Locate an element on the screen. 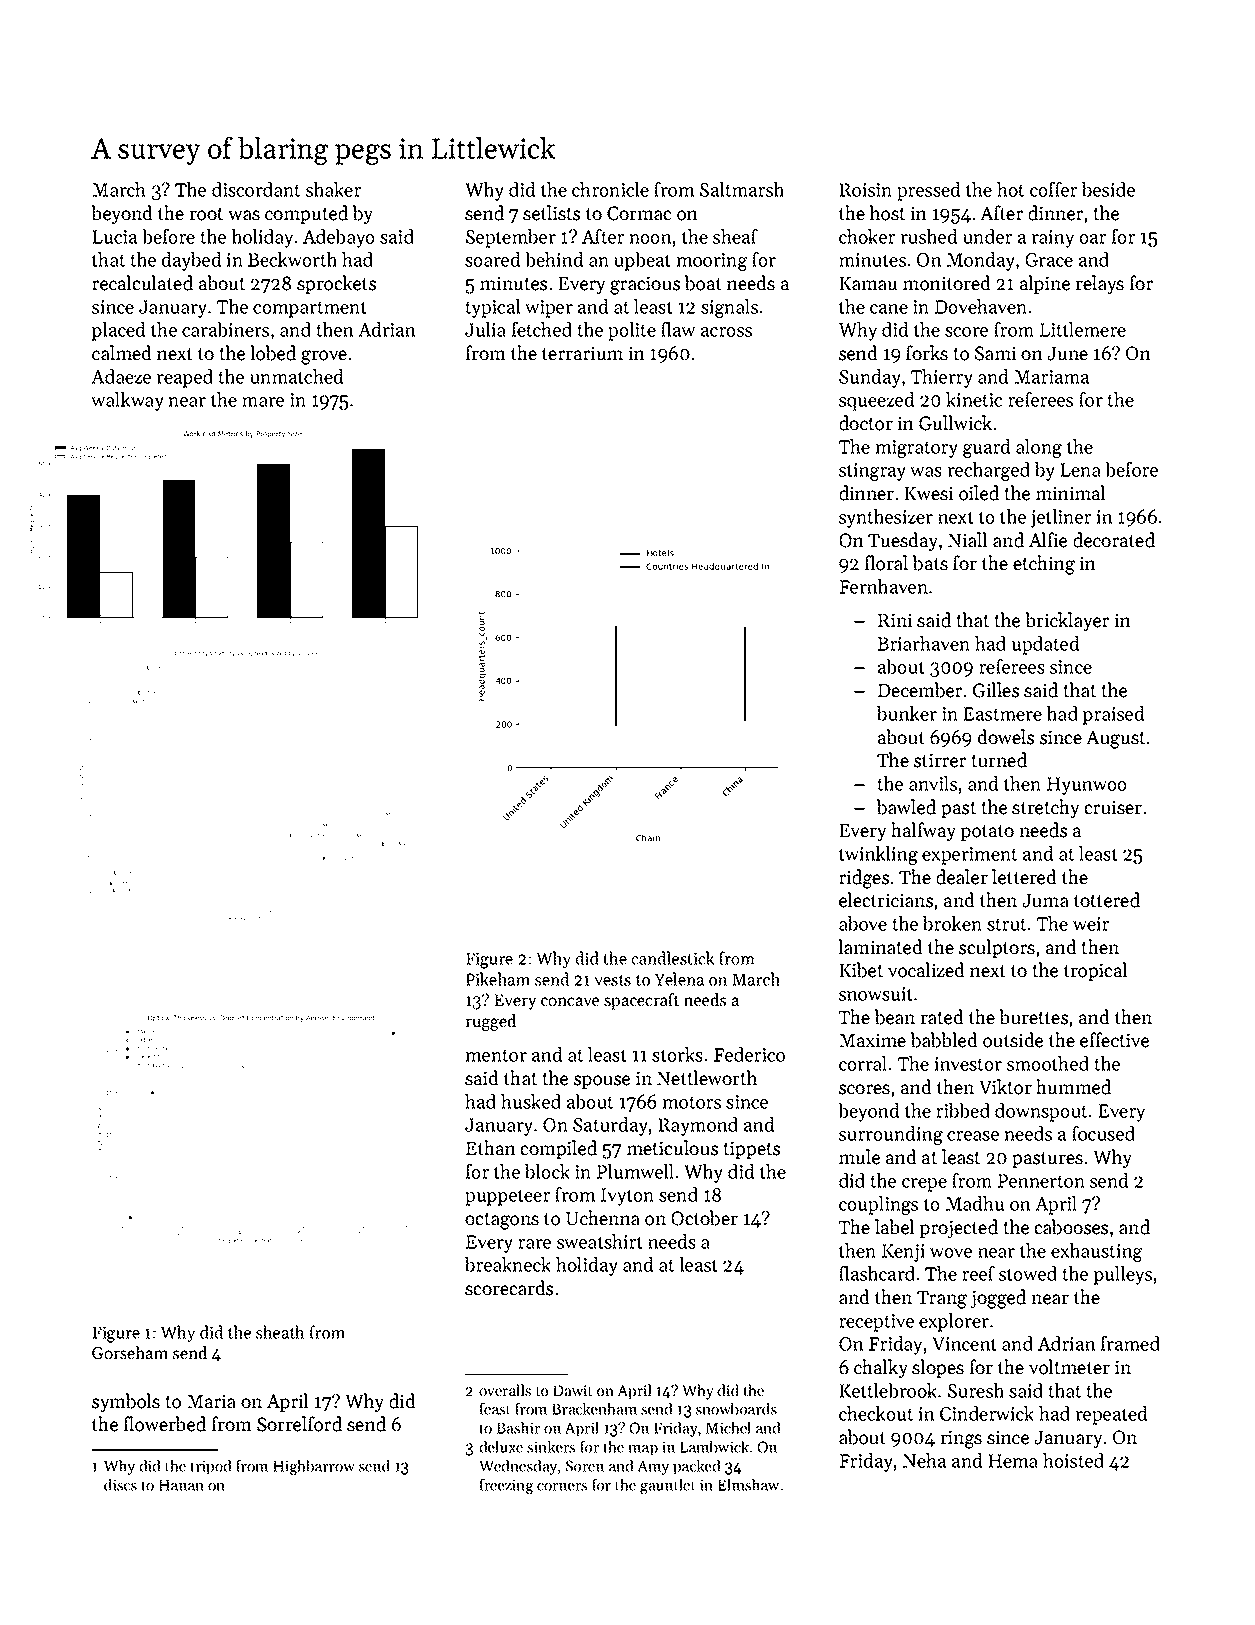 This screenshot has height=1625, width=1255. Rini is located at coordinates (895, 620).
